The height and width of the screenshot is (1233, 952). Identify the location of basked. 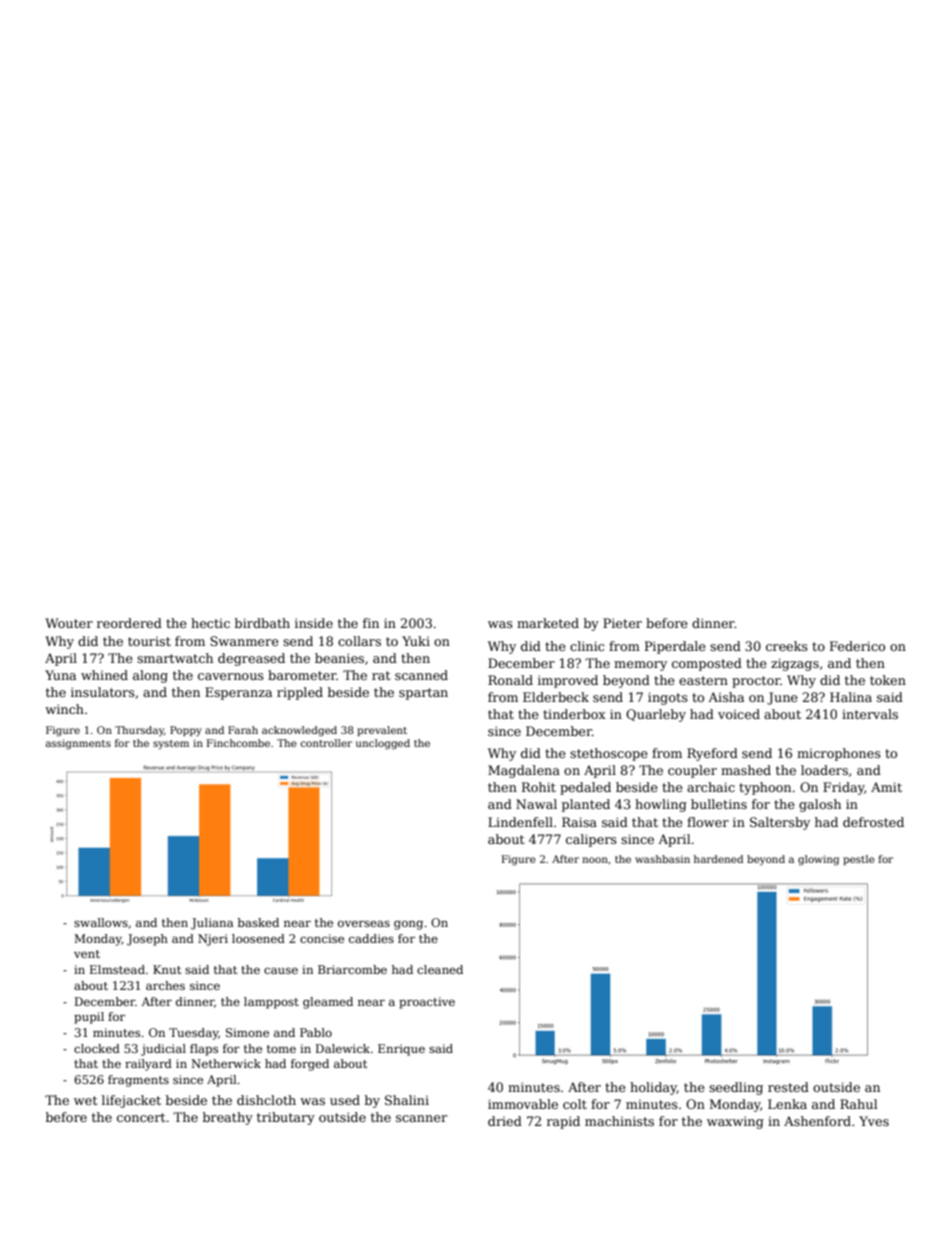
(258, 922).
